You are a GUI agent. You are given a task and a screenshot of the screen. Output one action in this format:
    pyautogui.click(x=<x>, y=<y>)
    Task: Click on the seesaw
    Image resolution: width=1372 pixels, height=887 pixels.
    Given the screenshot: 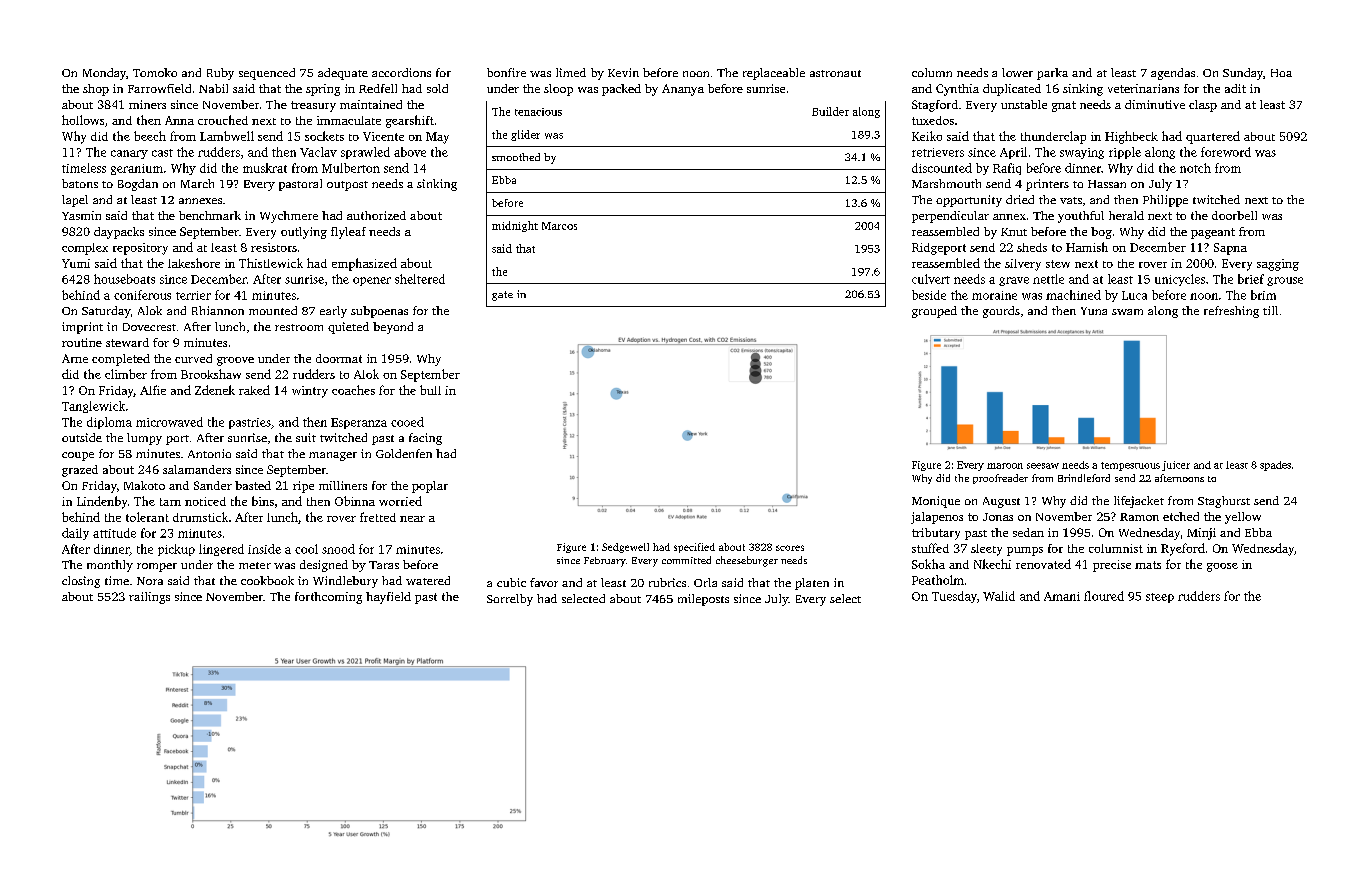 What is the action you would take?
    pyautogui.click(x=1043, y=466)
